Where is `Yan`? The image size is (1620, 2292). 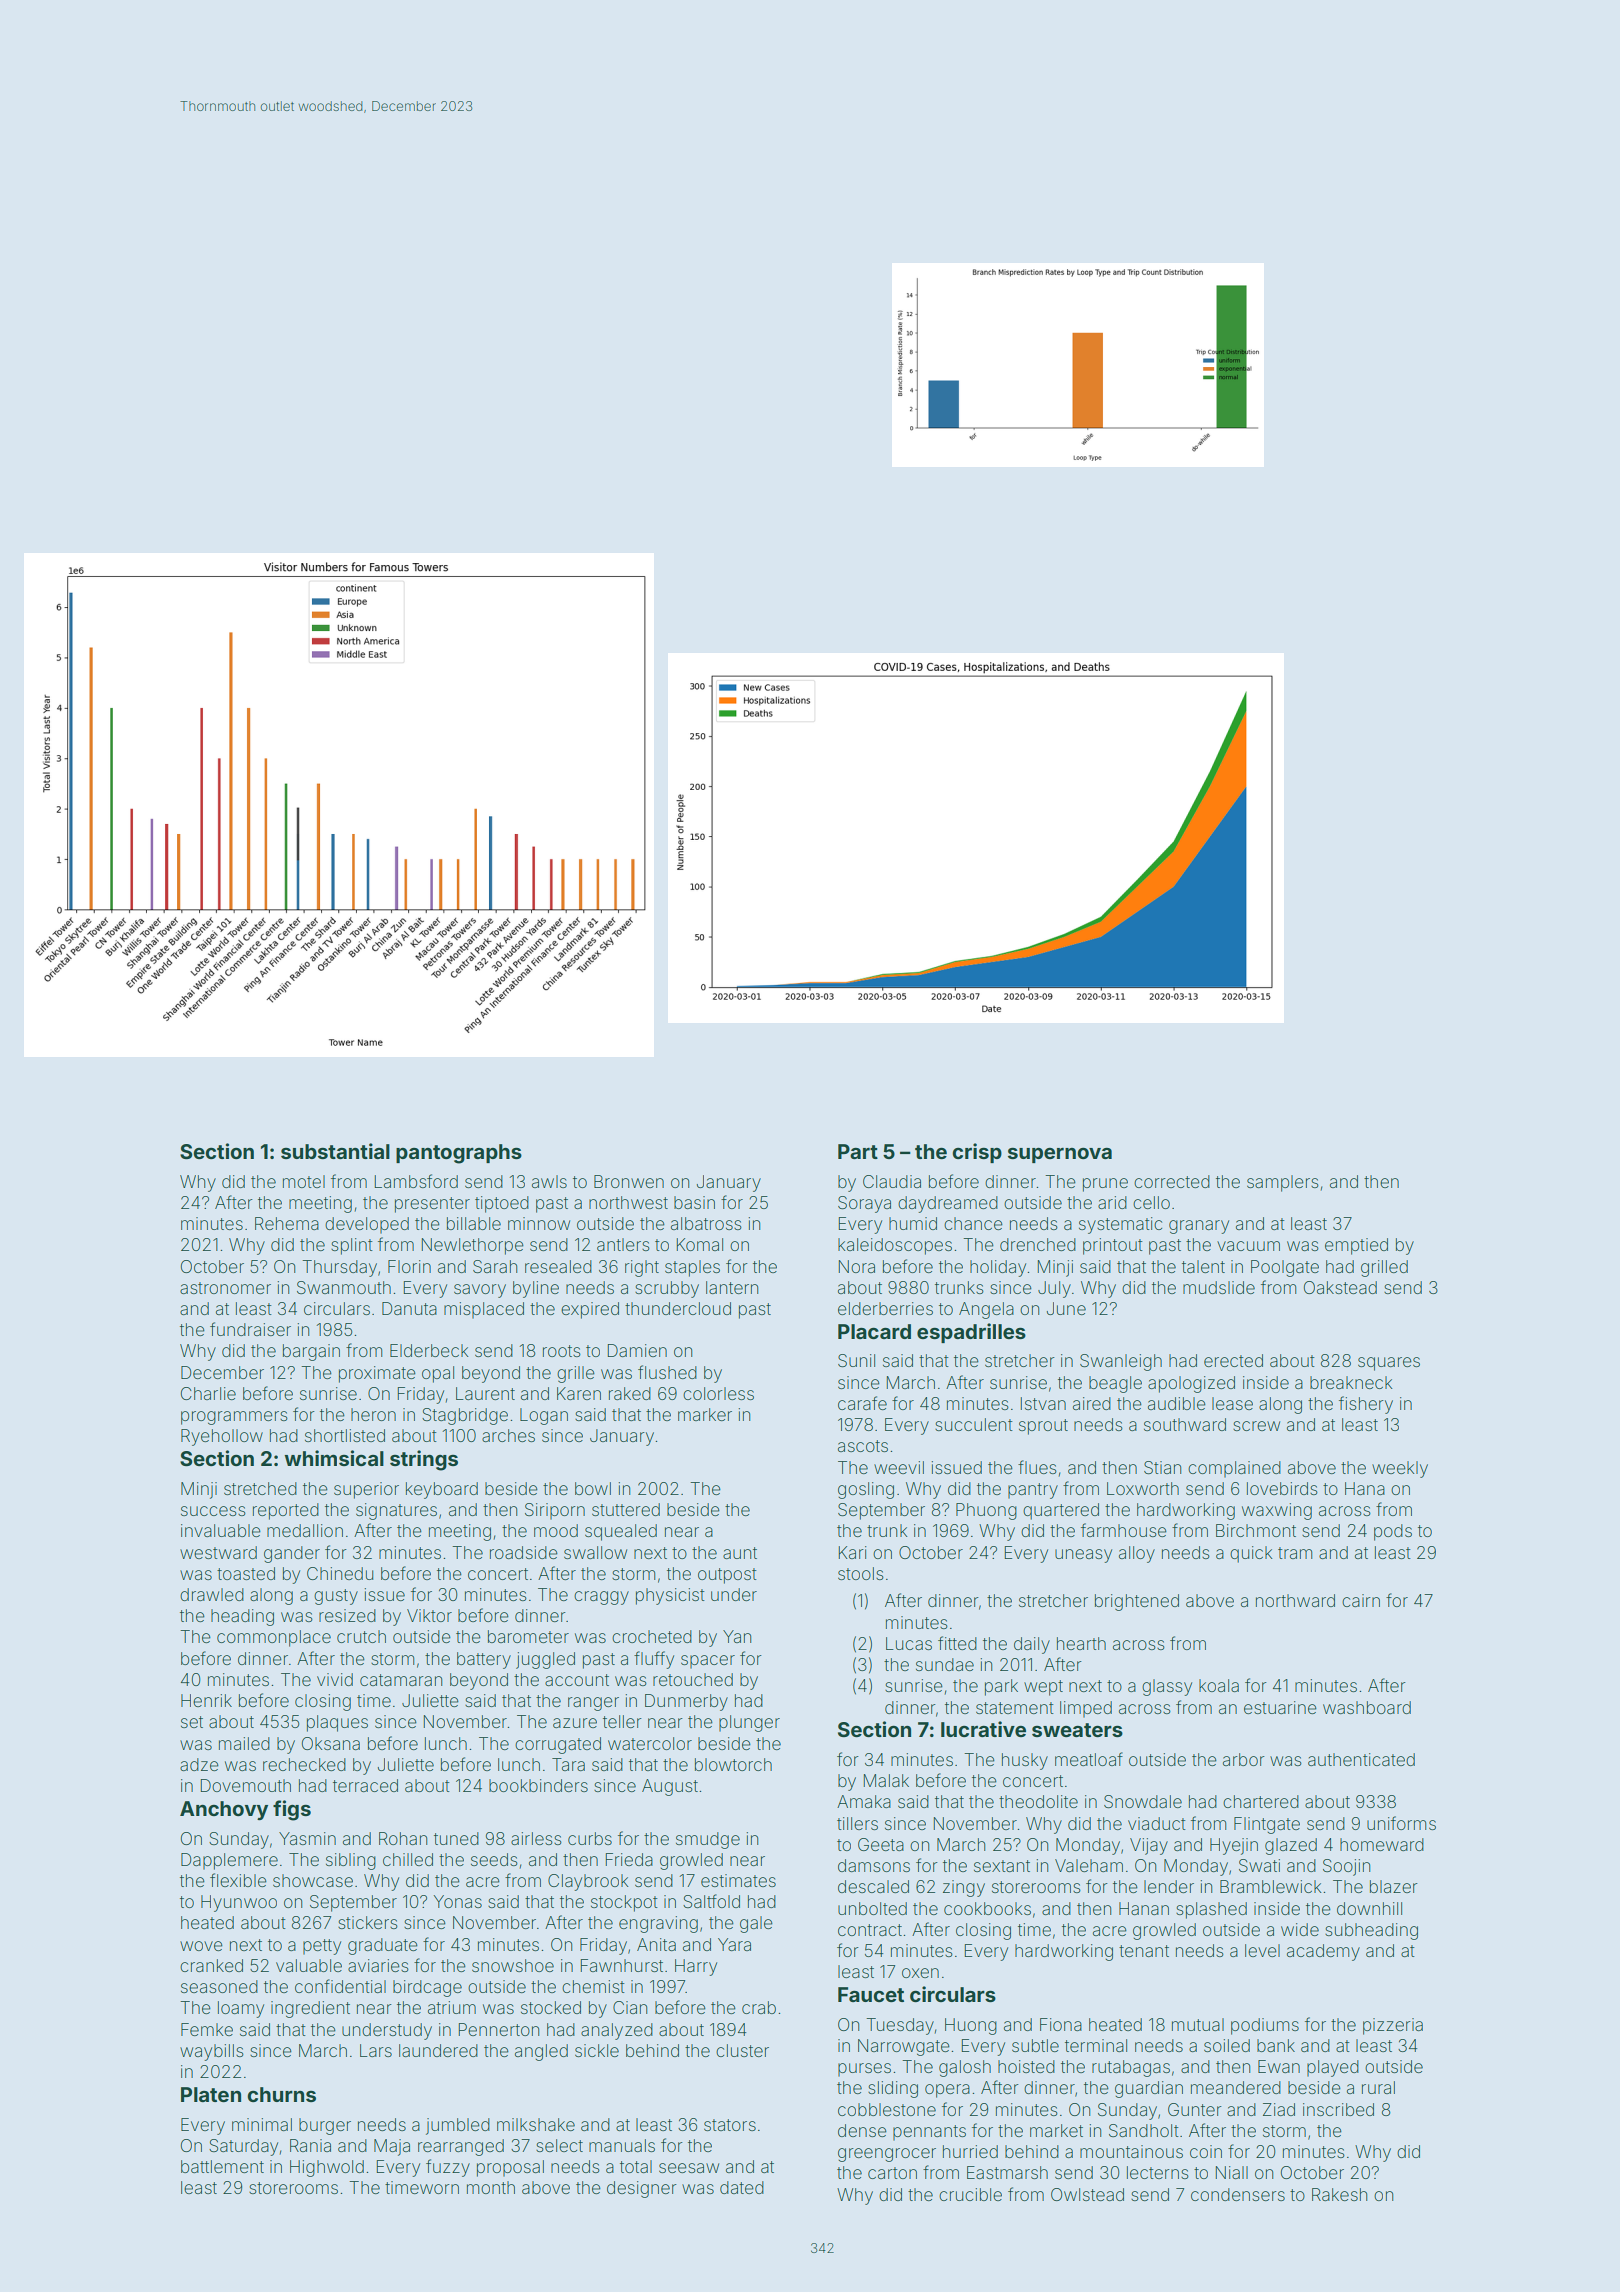 Yan is located at coordinates (737, 1636).
